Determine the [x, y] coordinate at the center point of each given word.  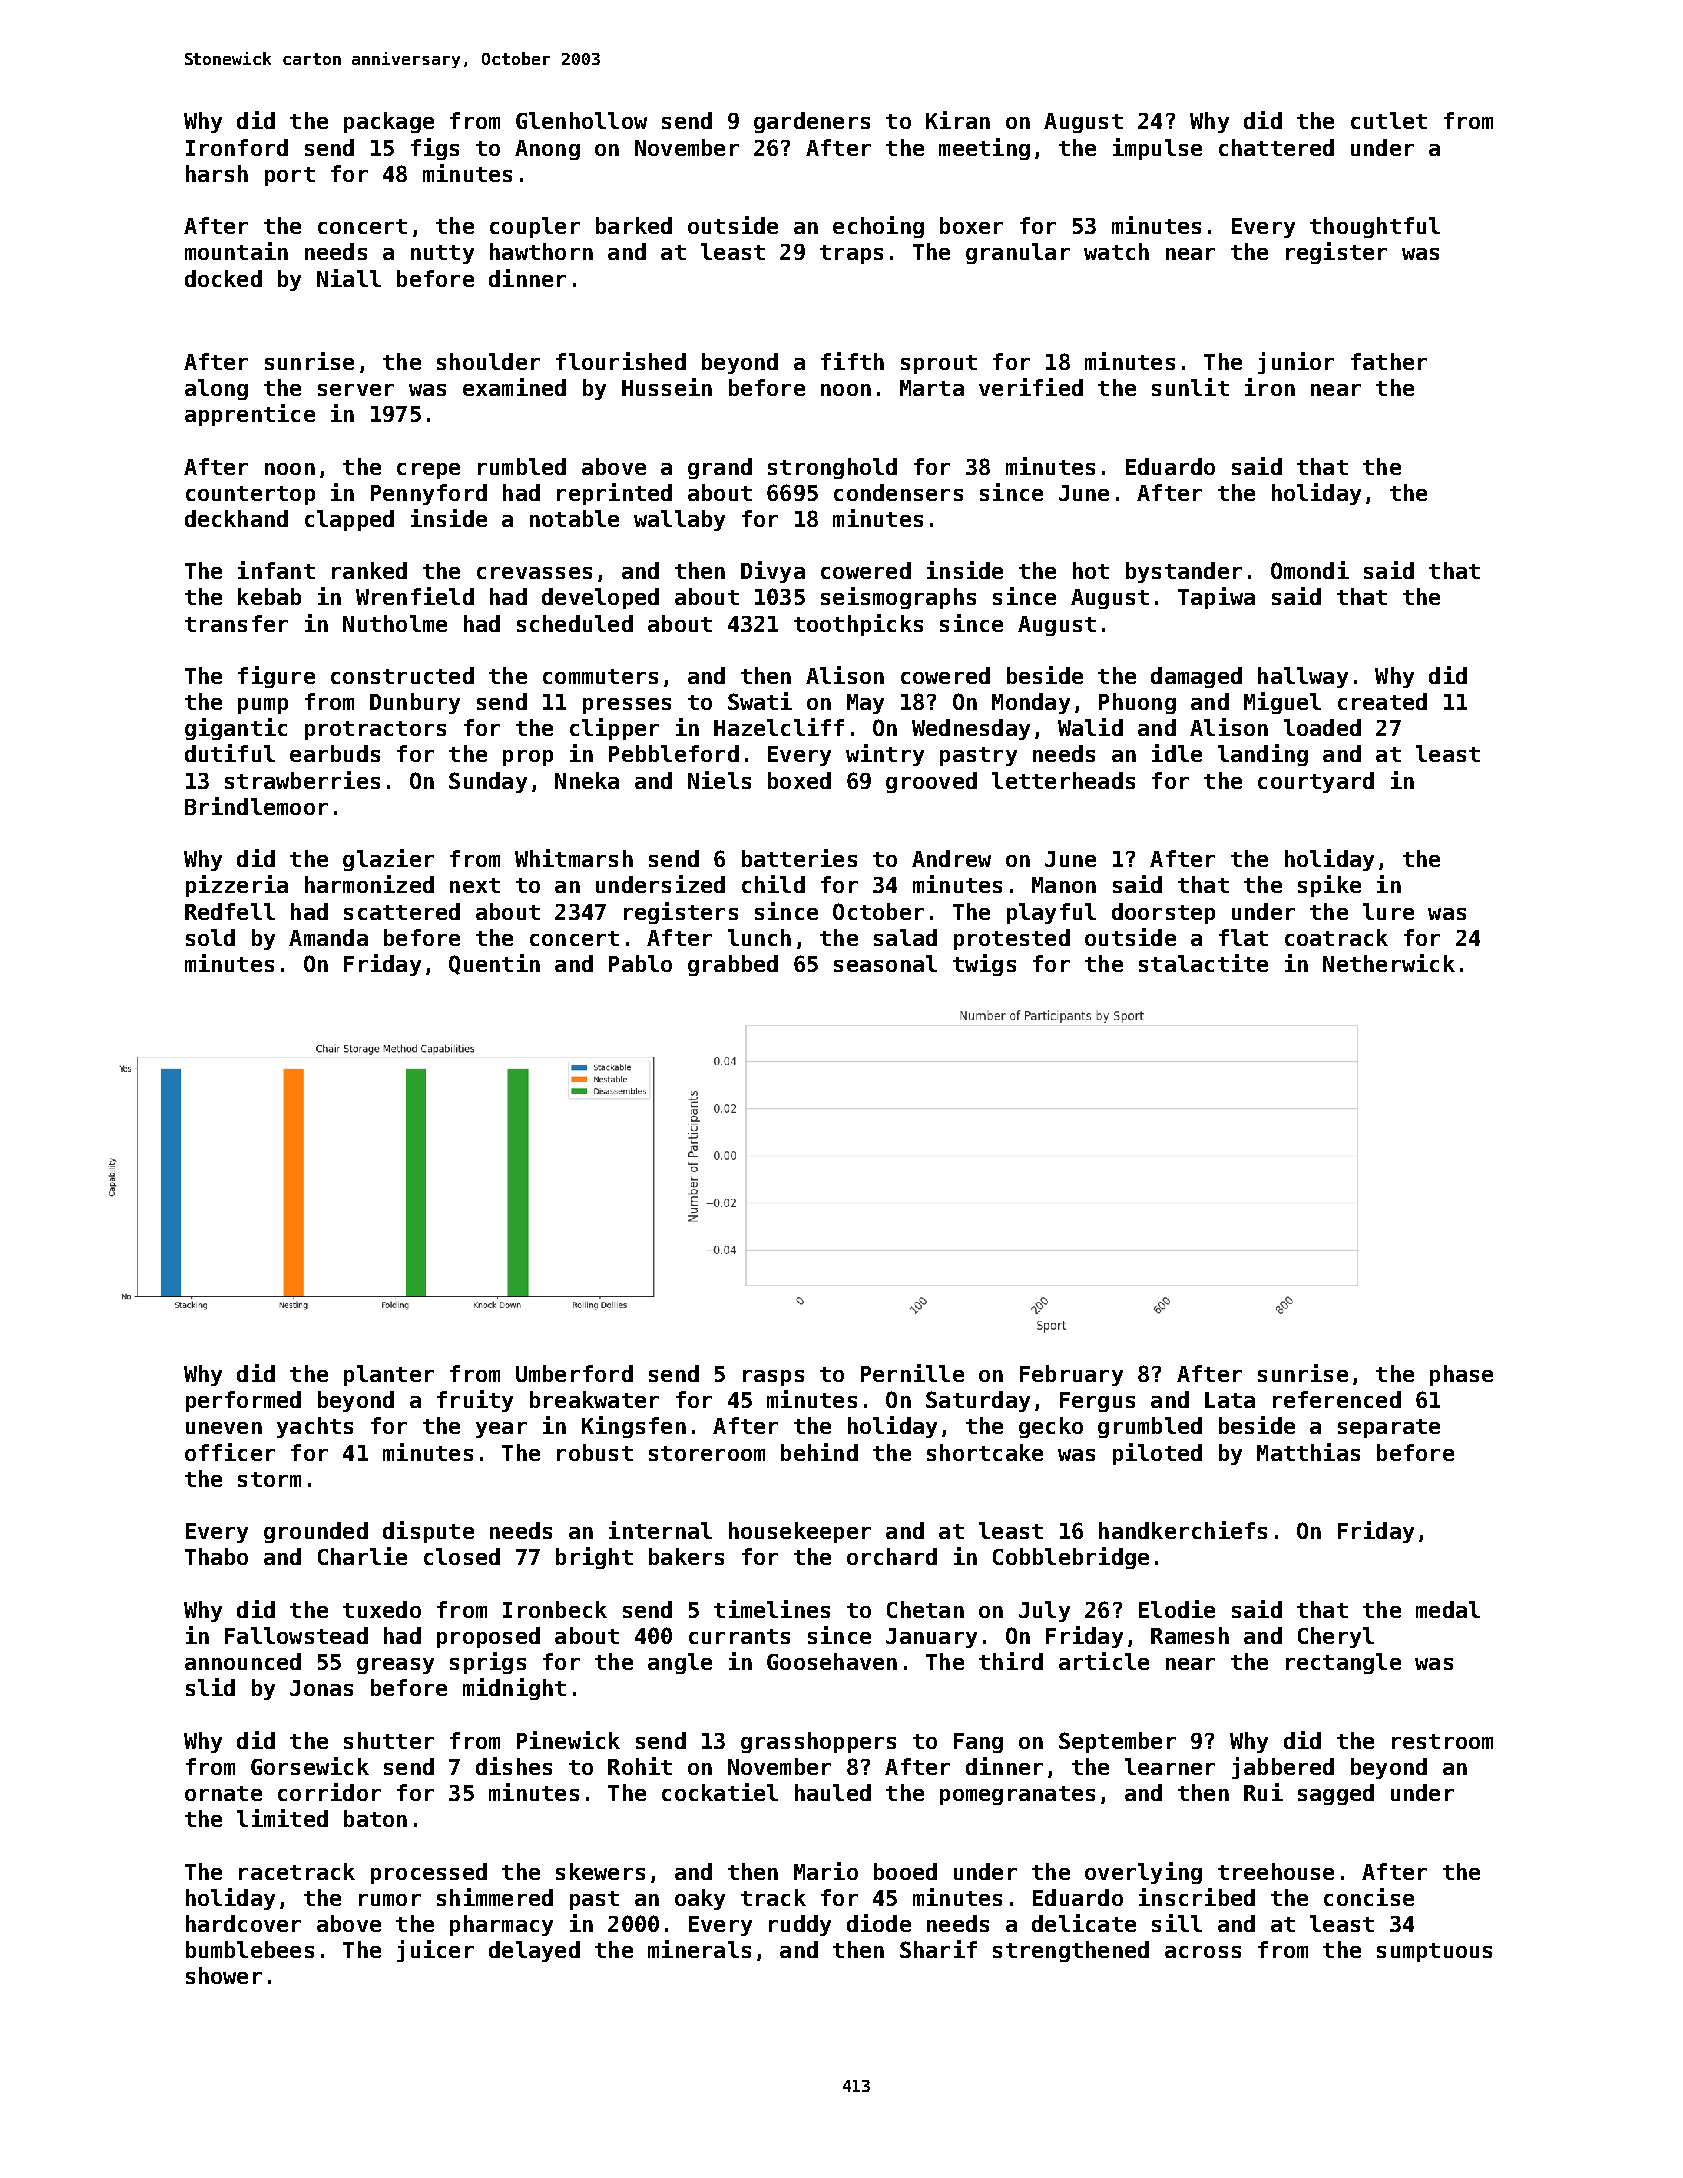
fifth [852, 361]
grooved [931, 782]
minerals [699, 1949]
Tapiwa [1216, 598]
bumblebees [250, 1949]
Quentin [494, 964]
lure [1388, 911]
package [389, 122]
